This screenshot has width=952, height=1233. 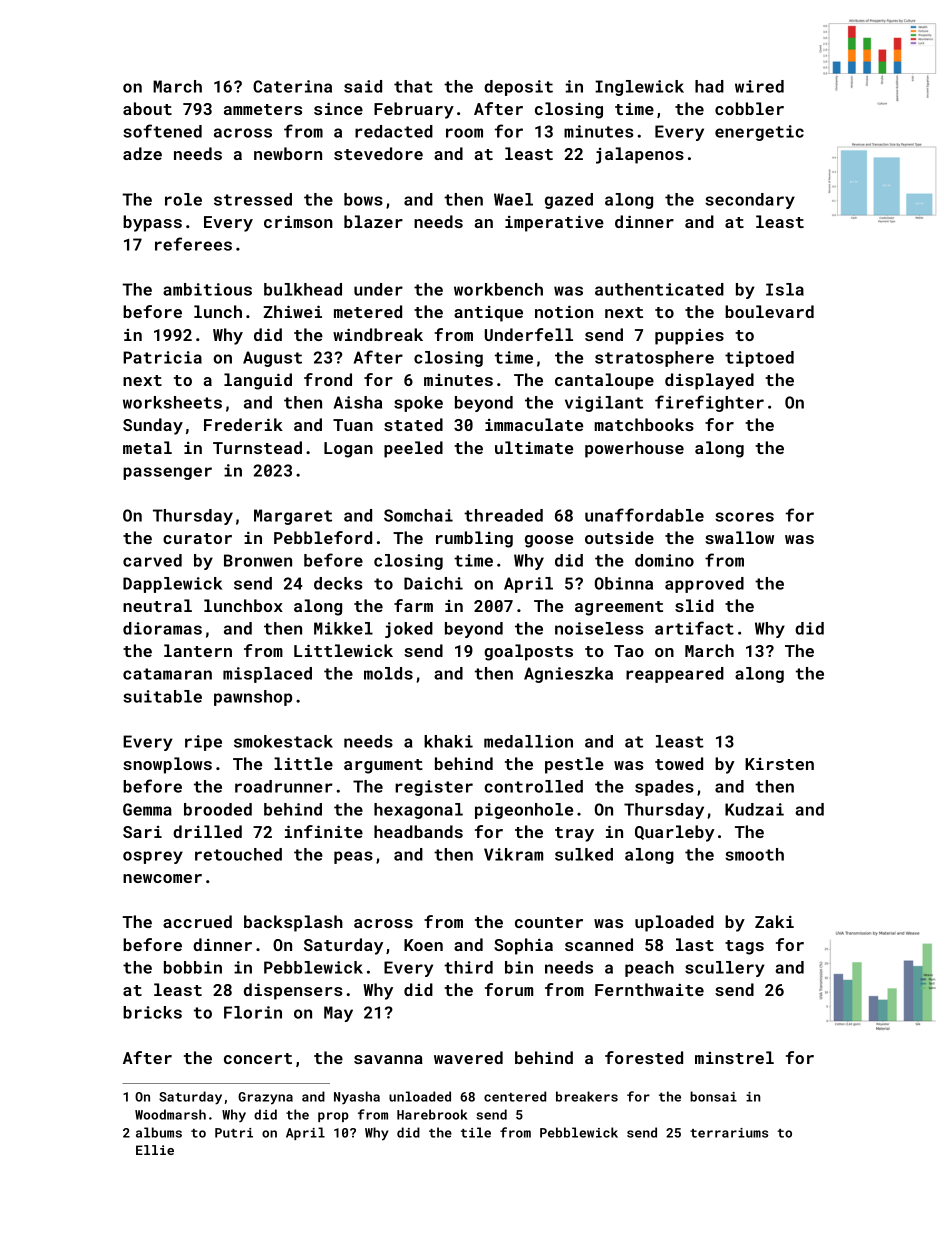 What do you see at coordinates (759, 133) in the screenshot?
I see `energetic` at bounding box center [759, 133].
